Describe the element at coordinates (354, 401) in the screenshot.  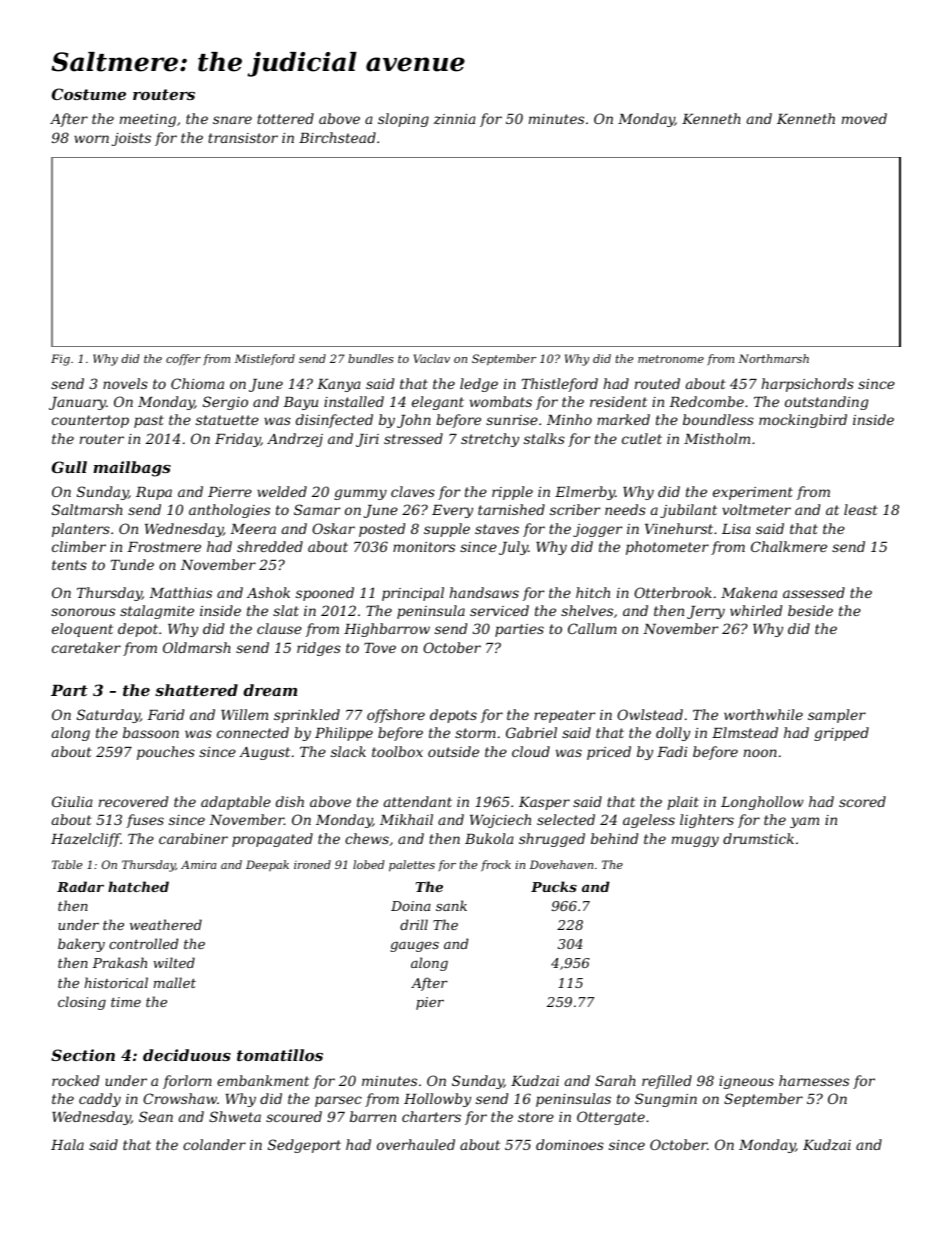
I see `installed` at that location.
